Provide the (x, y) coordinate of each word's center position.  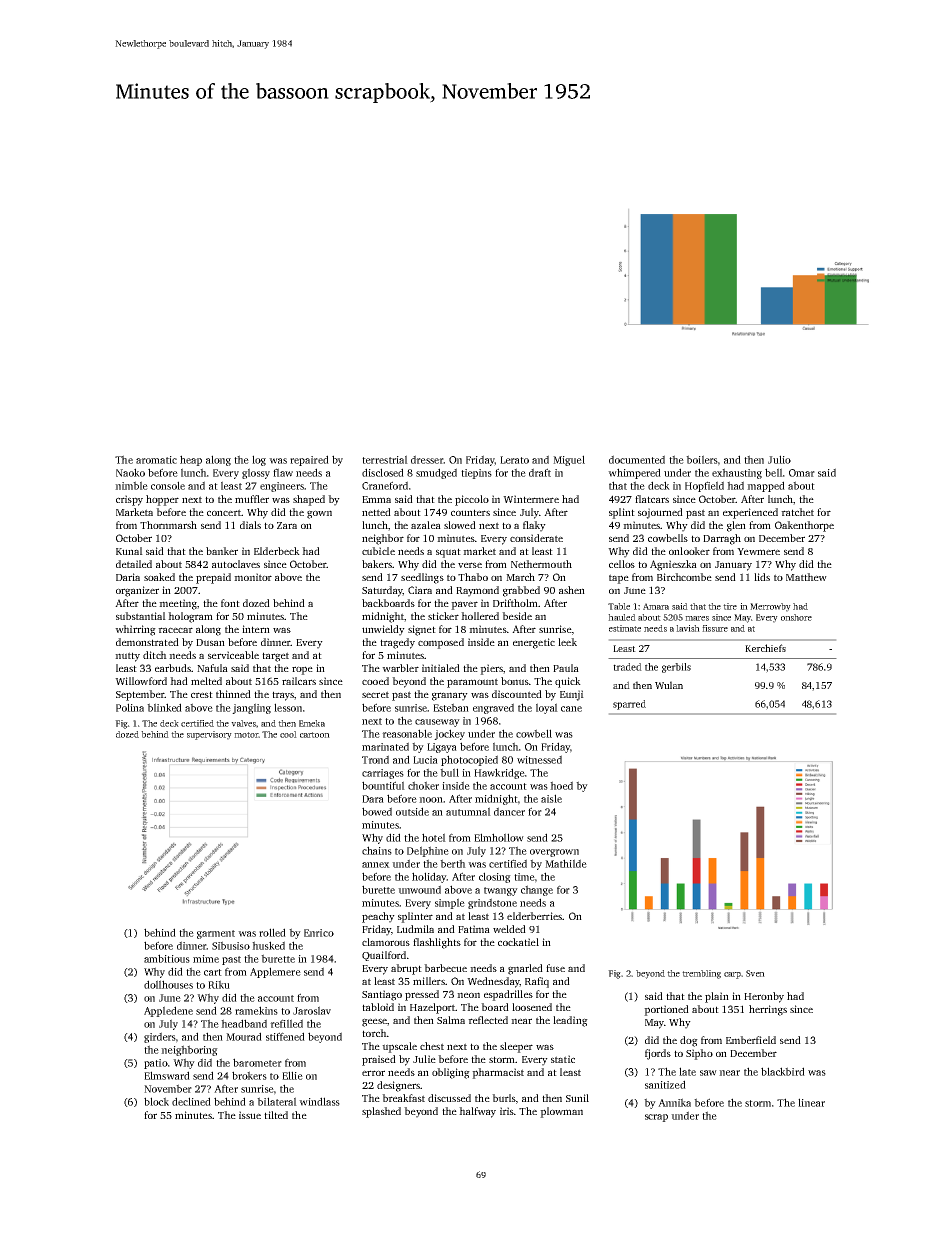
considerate (536, 538)
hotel (434, 837)
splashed (381, 1112)
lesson (288, 707)
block (156, 1101)
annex (376, 865)
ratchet (797, 512)
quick (568, 682)
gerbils (676, 668)
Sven (755, 973)
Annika (674, 1102)
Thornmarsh (168, 525)
